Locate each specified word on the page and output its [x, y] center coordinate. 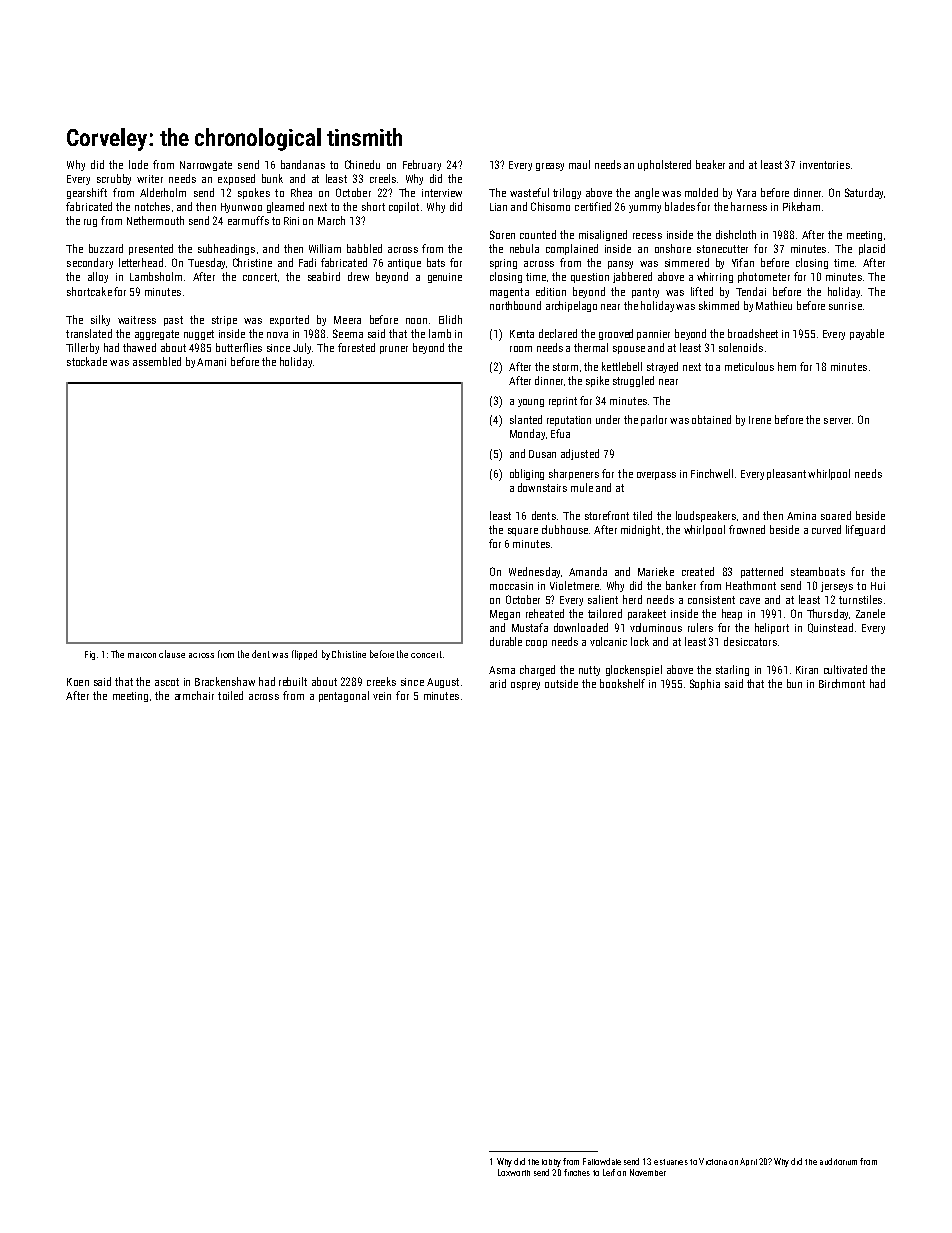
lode [138, 164]
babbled [364, 248]
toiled [230, 695]
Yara [746, 193]
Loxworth [514, 1172]
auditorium [838, 1161]
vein [382, 696]
